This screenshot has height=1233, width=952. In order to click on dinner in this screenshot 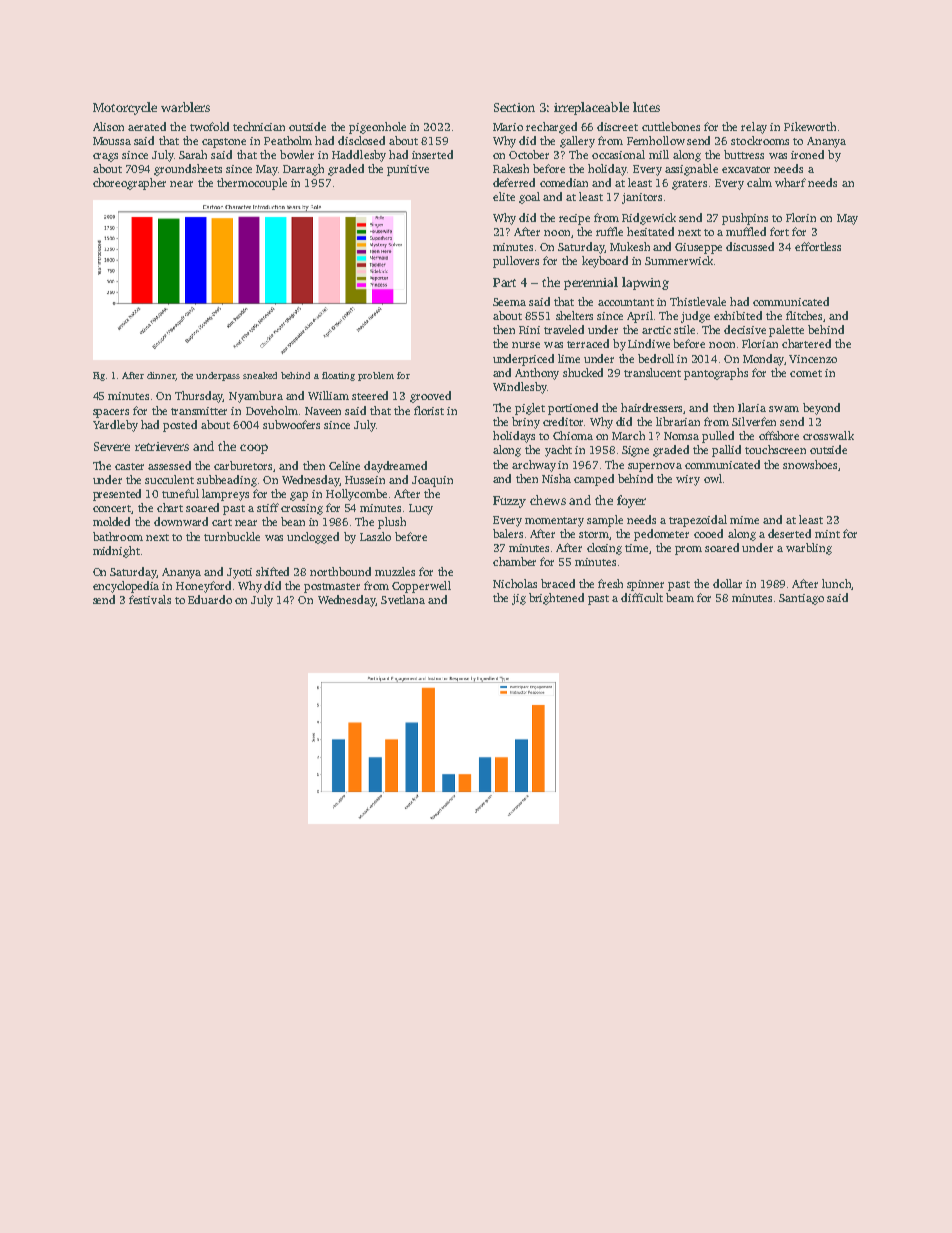, I will do `click(161, 376)`.
